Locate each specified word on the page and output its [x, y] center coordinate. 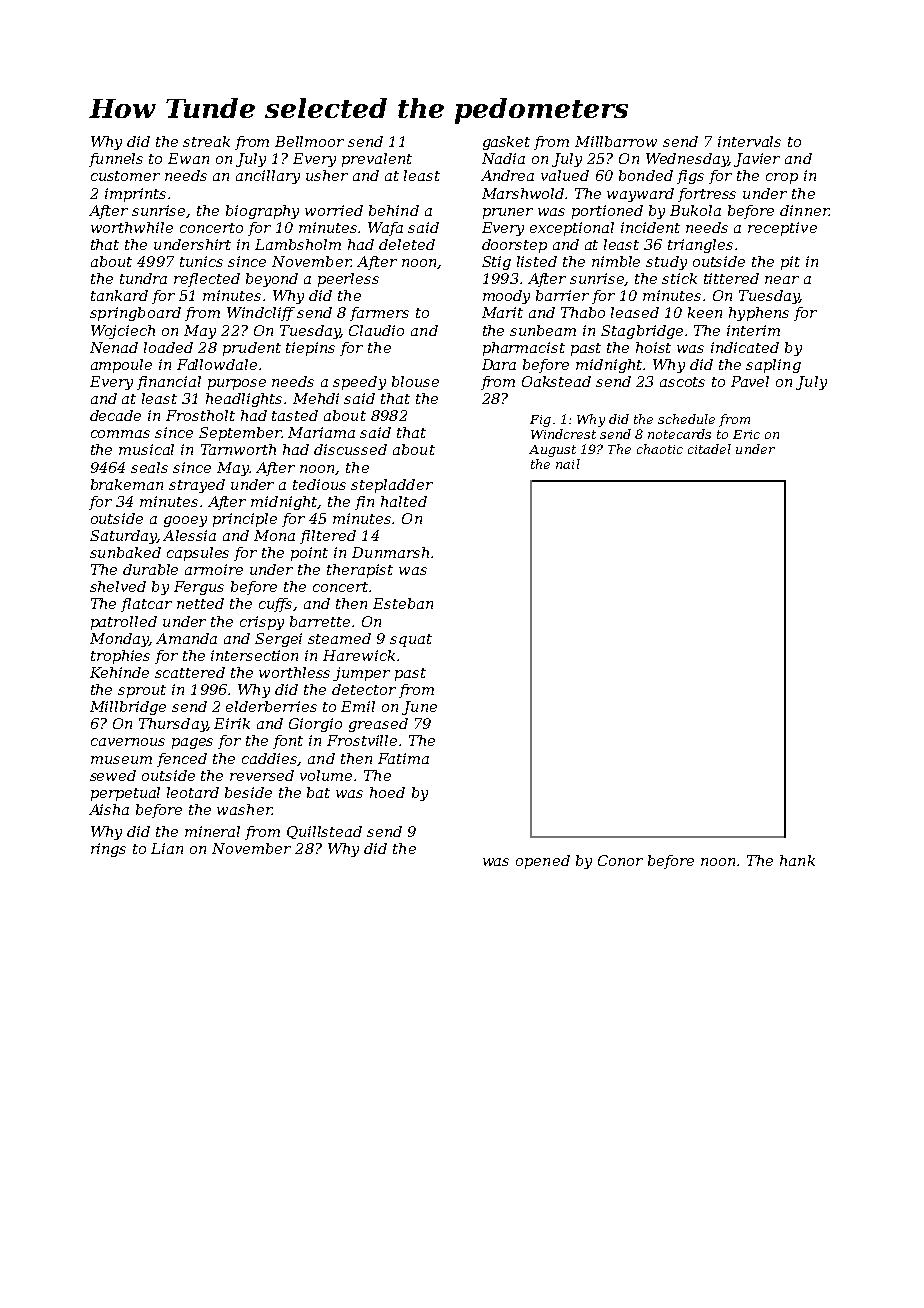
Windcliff [261, 314]
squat [411, 640]
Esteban [403, 603]
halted [404, 501]
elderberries [271, 706]
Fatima [403, 758]
